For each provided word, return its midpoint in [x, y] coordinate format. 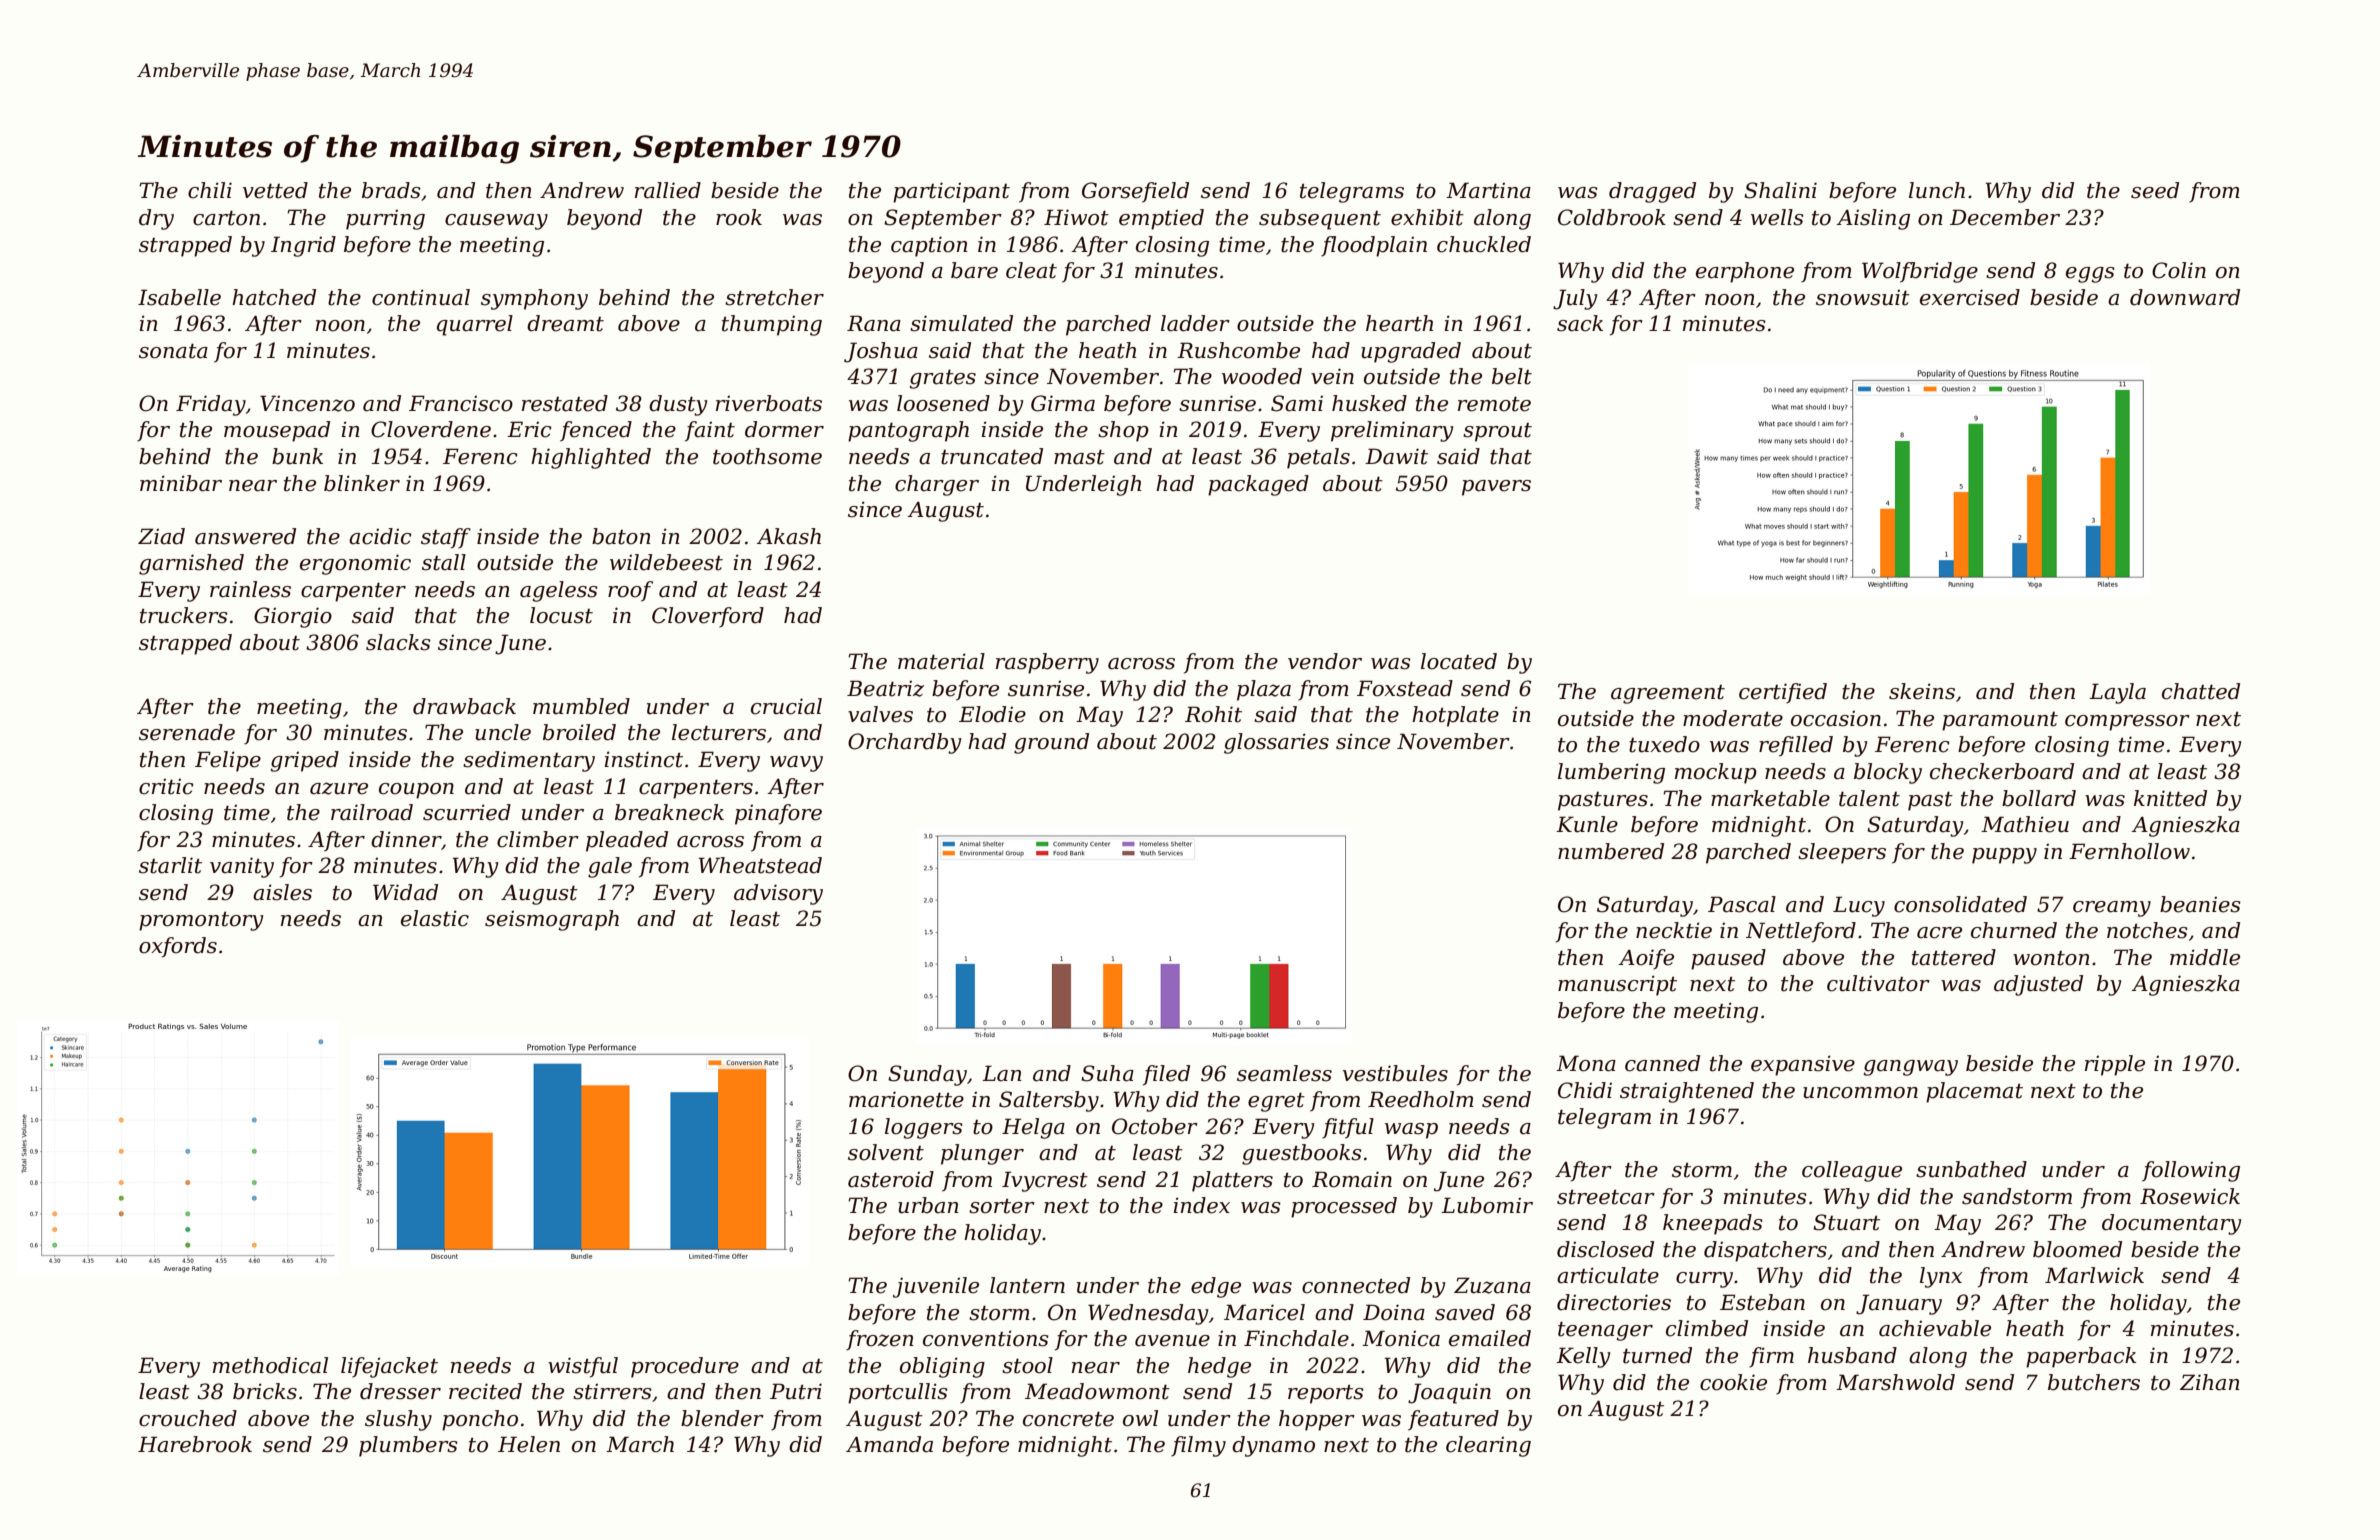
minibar [181, 483]
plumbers [408, 1446]
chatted [2201, 691]
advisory [778, 894]
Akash [788, 536]
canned [1662, 1063]
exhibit [1427, 217]
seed [2155, 190]
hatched [274, 297]
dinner [406, 840]
